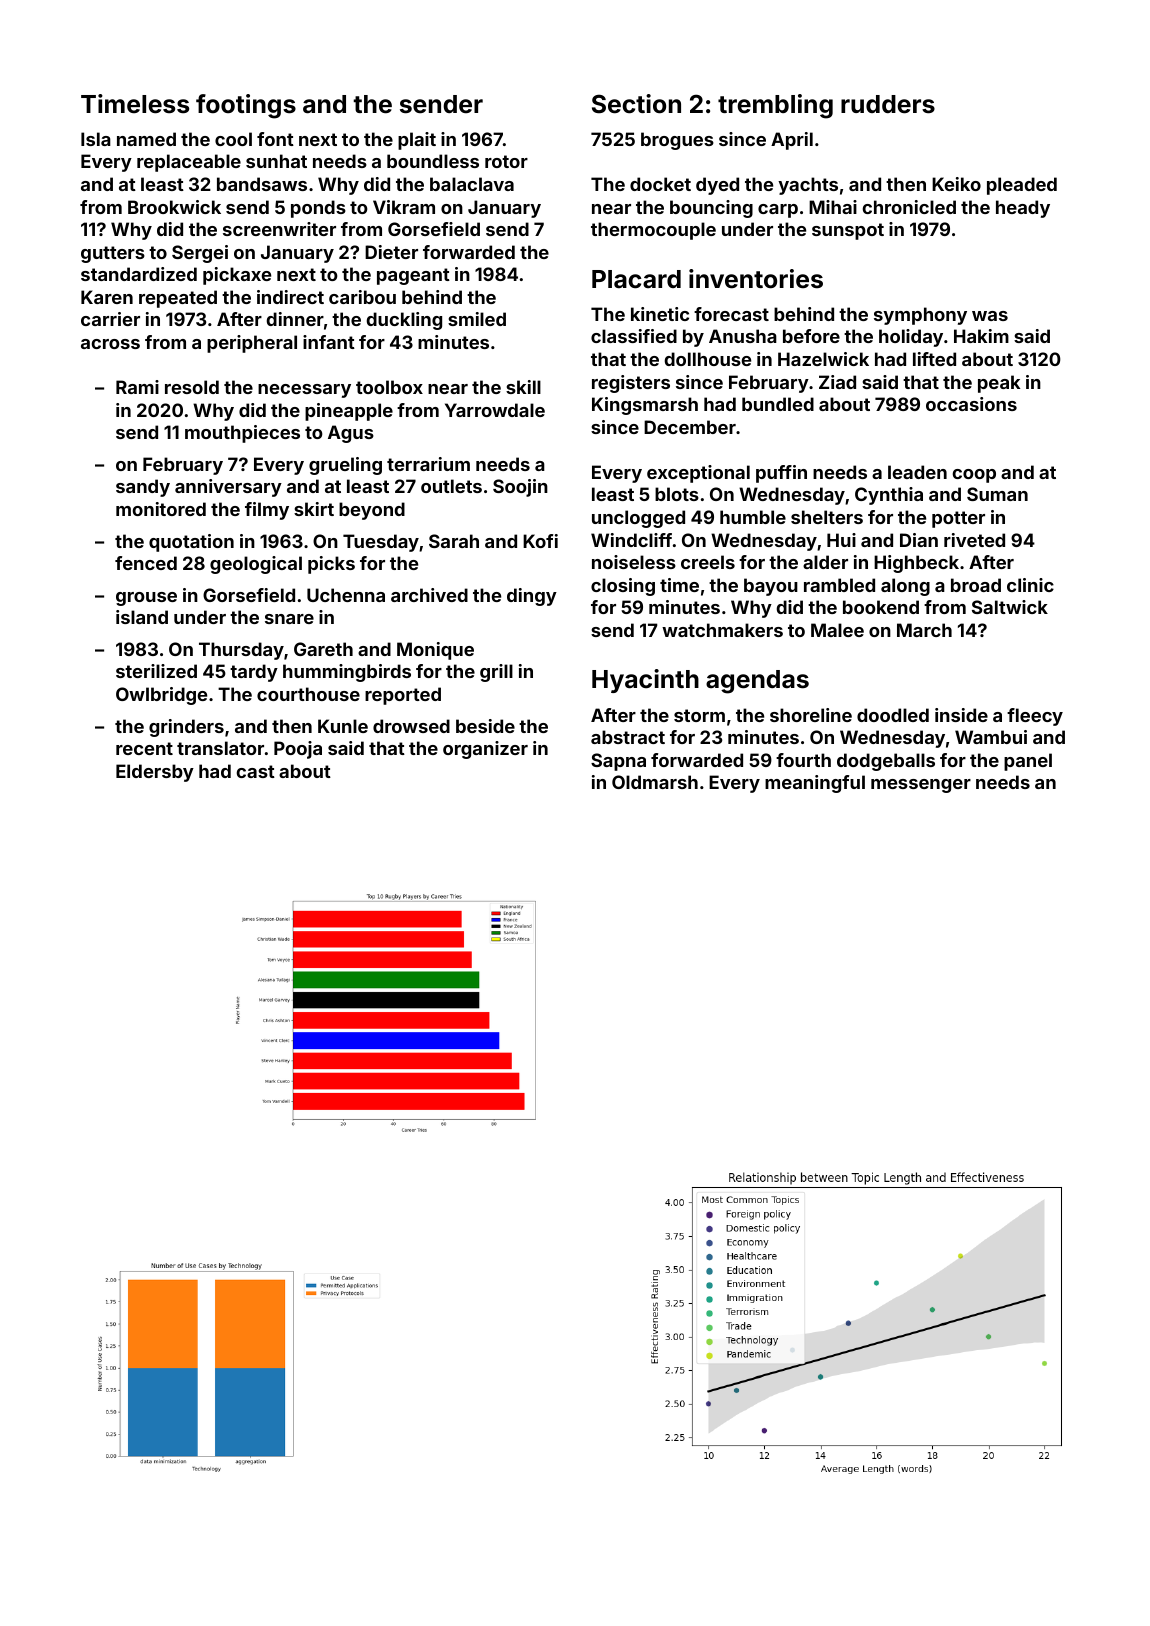 The image size is (1150, 1626). What do you see at coordinates (653, 231) in the screenshot?
I see `thermocouple` at bounding box center [653, 231].
